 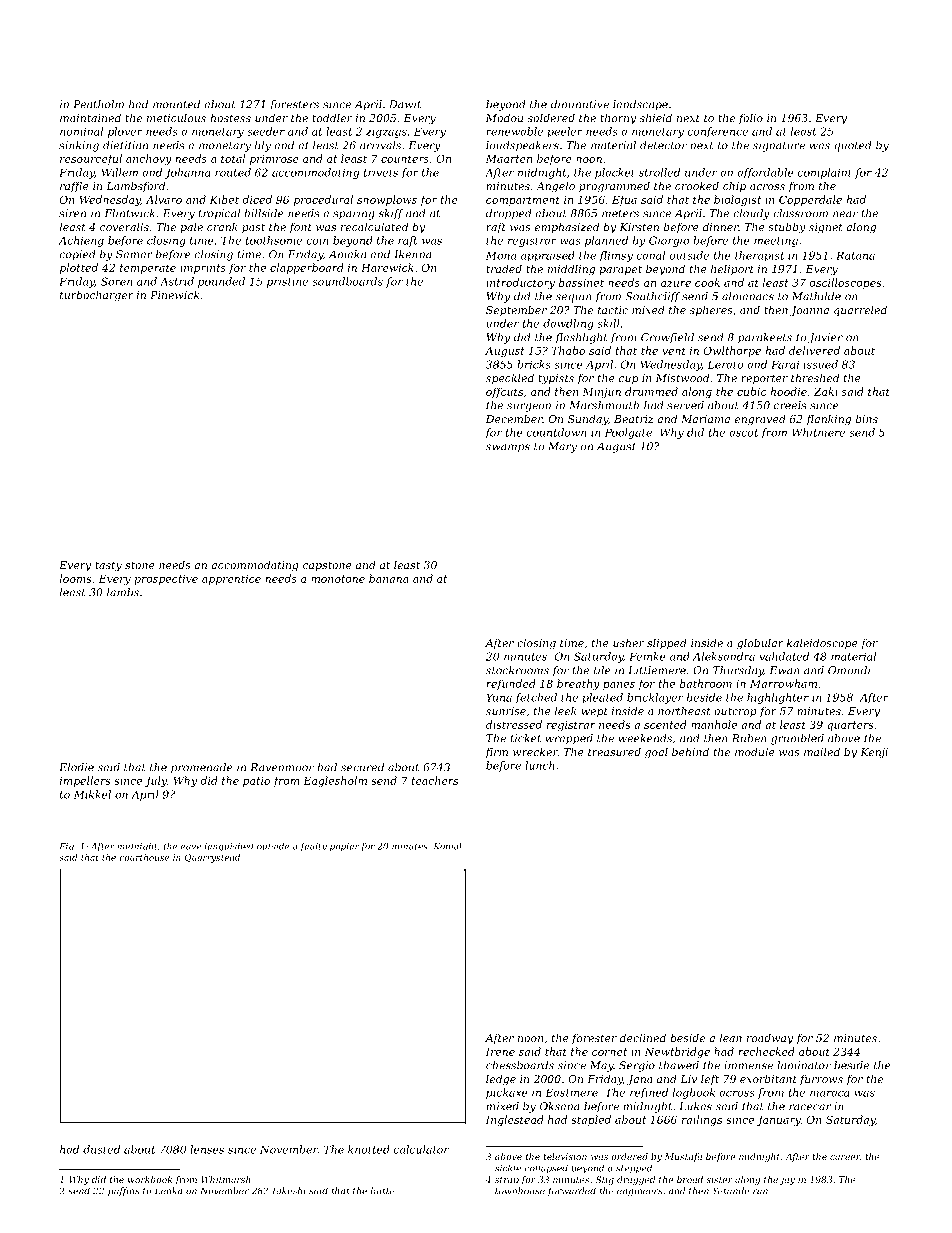 What do you see at coordinates (580, 104) in the page?
I see `diminutive` at bounding box center [580, 104].
